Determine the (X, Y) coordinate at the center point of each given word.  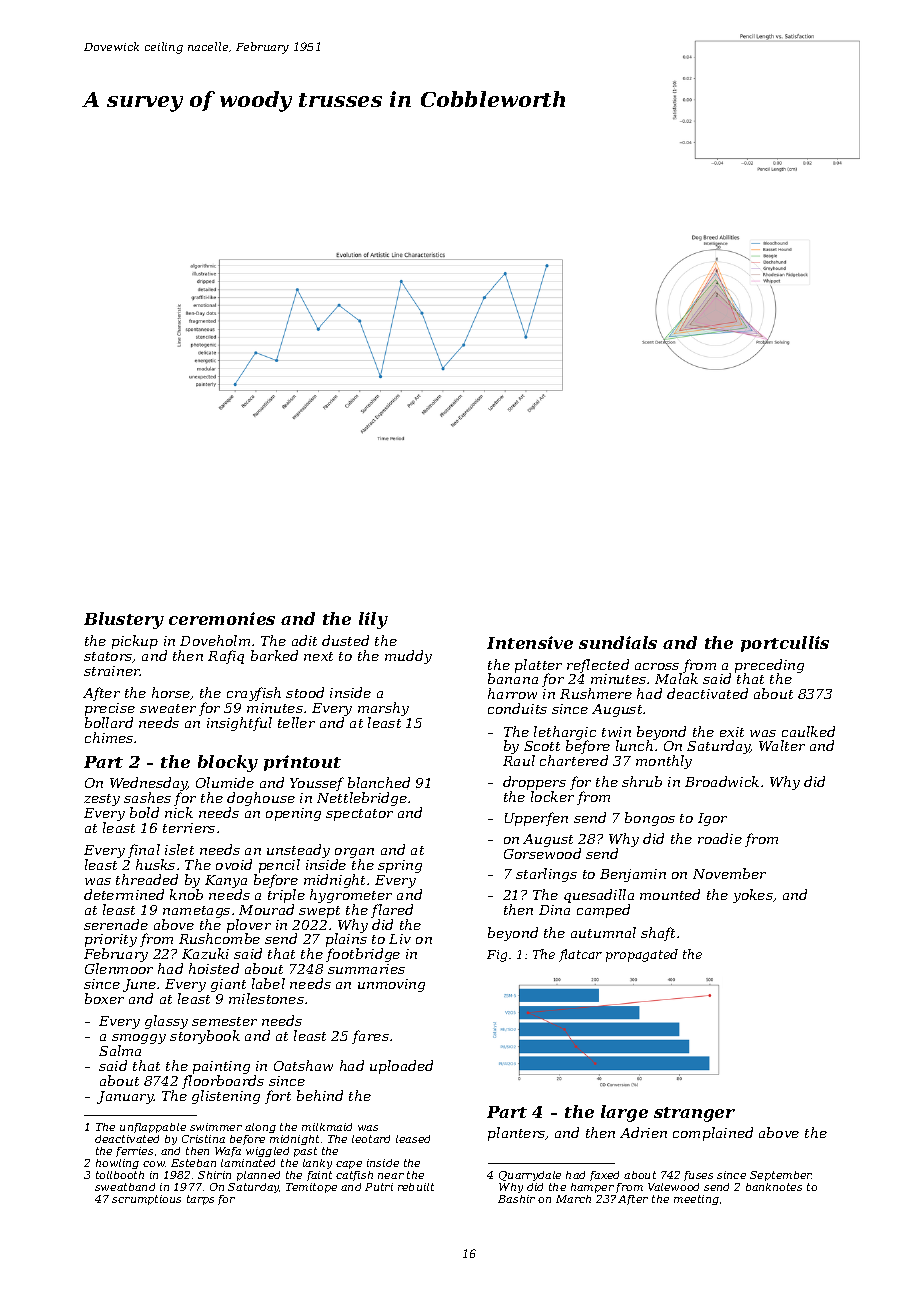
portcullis (785, 644)
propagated (642, 955)
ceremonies (222, 618)
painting (221, 1067)
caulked (808, 731)
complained (713, 1134)
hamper (592, 1188)
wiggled (267, 1152)
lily (373, 620)
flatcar (580, 955)
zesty (102, 800)
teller (296, 722)
